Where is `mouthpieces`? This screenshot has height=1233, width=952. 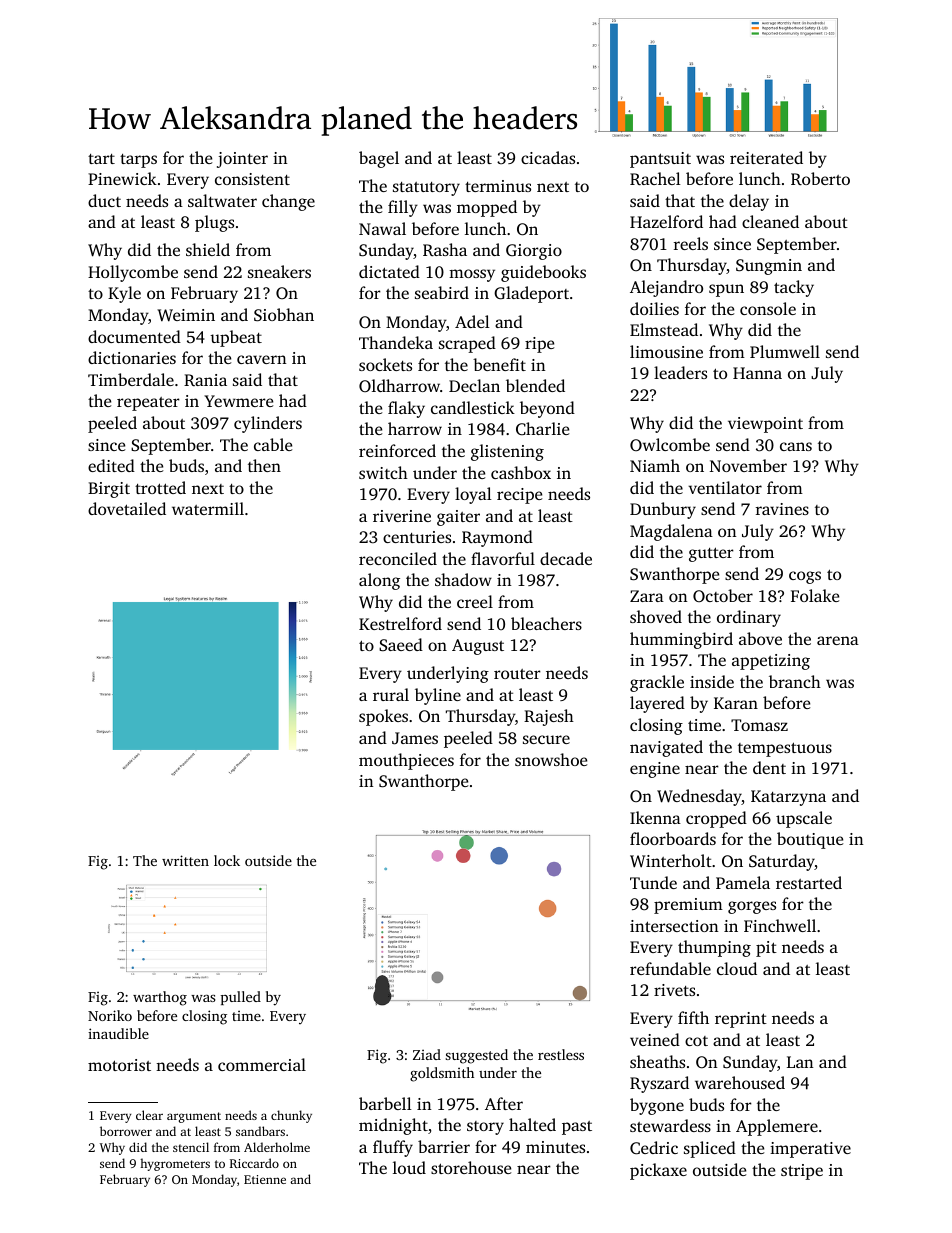
mouthpieces is located at coordinates (406, 761).
